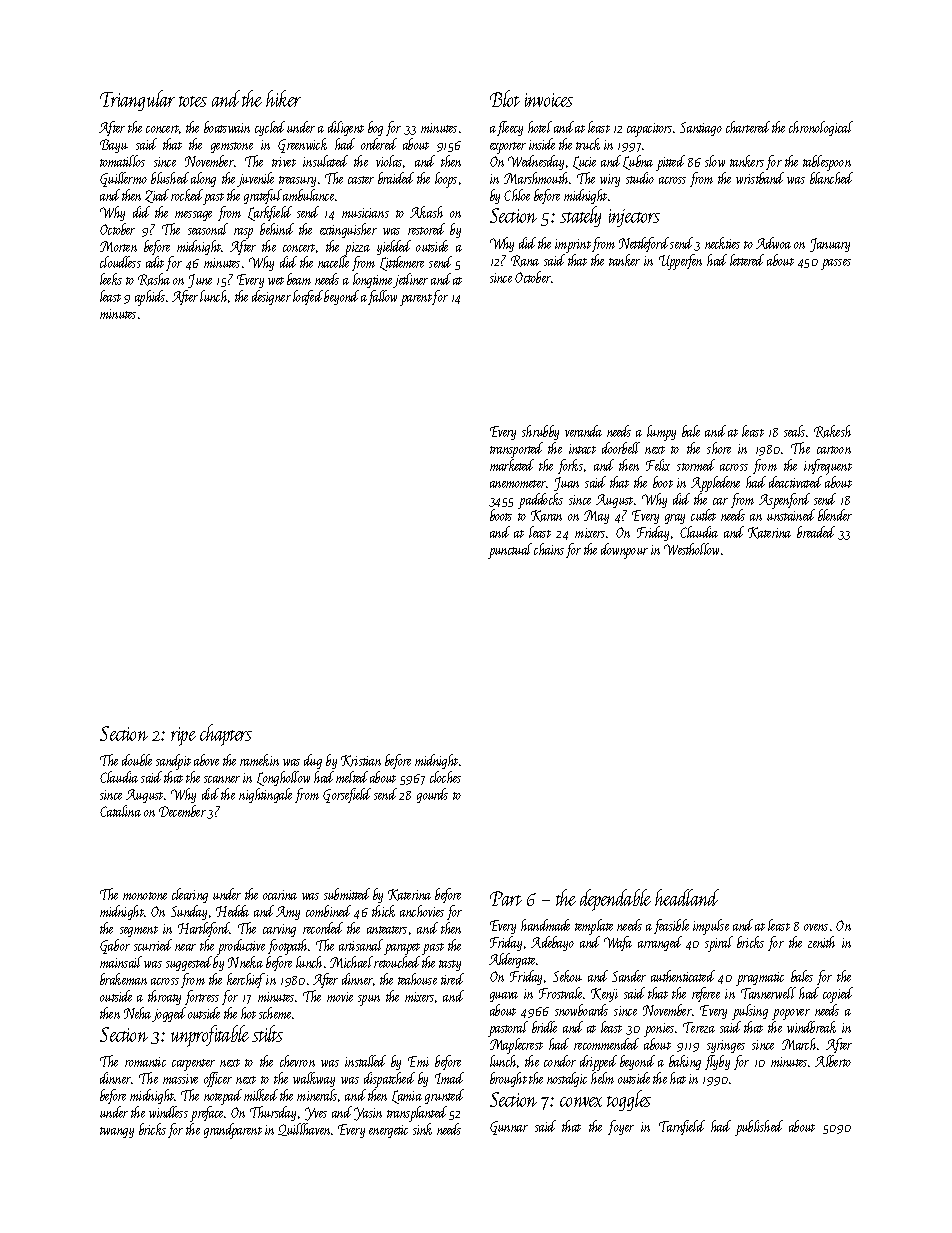 The width and height of the screenshot is (952, 1233). Describe the element at coordinates (510, 551) in the screenshot. I see `punctual` at that location.
